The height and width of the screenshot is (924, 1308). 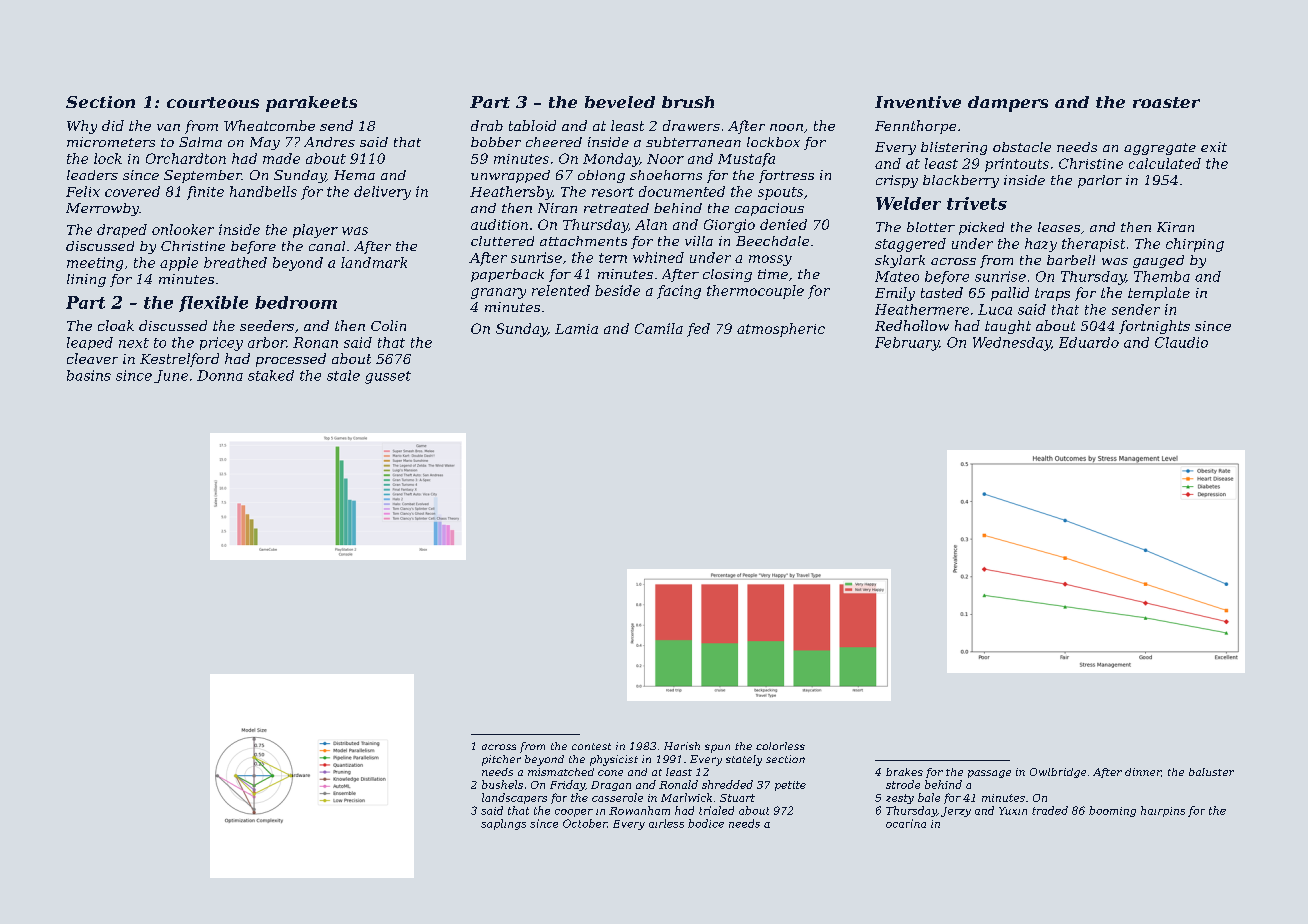 What do you see at coordinates (1058, 773) in the screenshot?
I see `Owlbridge` at bounding box center [1058, 773].
